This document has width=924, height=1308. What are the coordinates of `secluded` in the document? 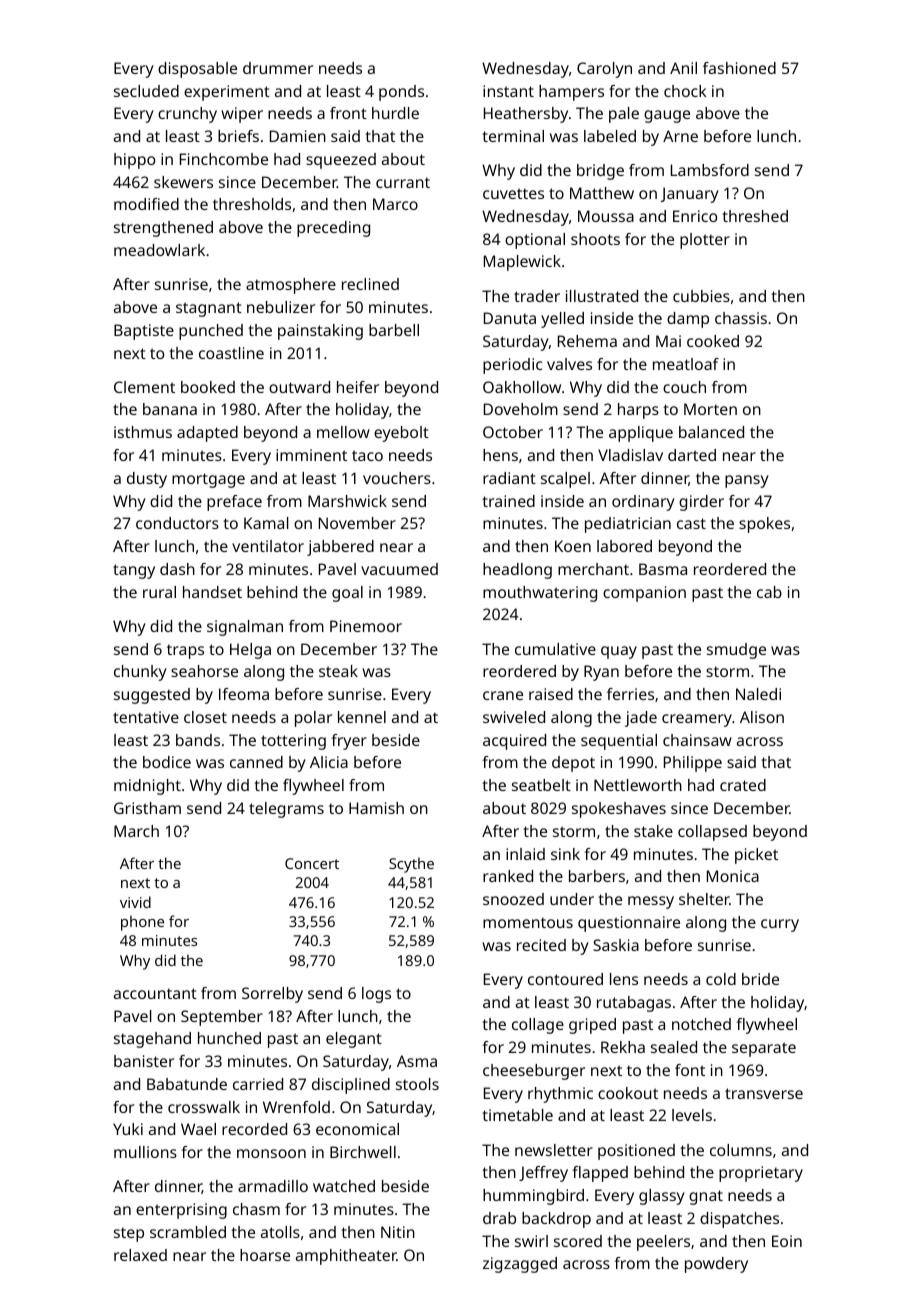 It's located at (146, 91).
